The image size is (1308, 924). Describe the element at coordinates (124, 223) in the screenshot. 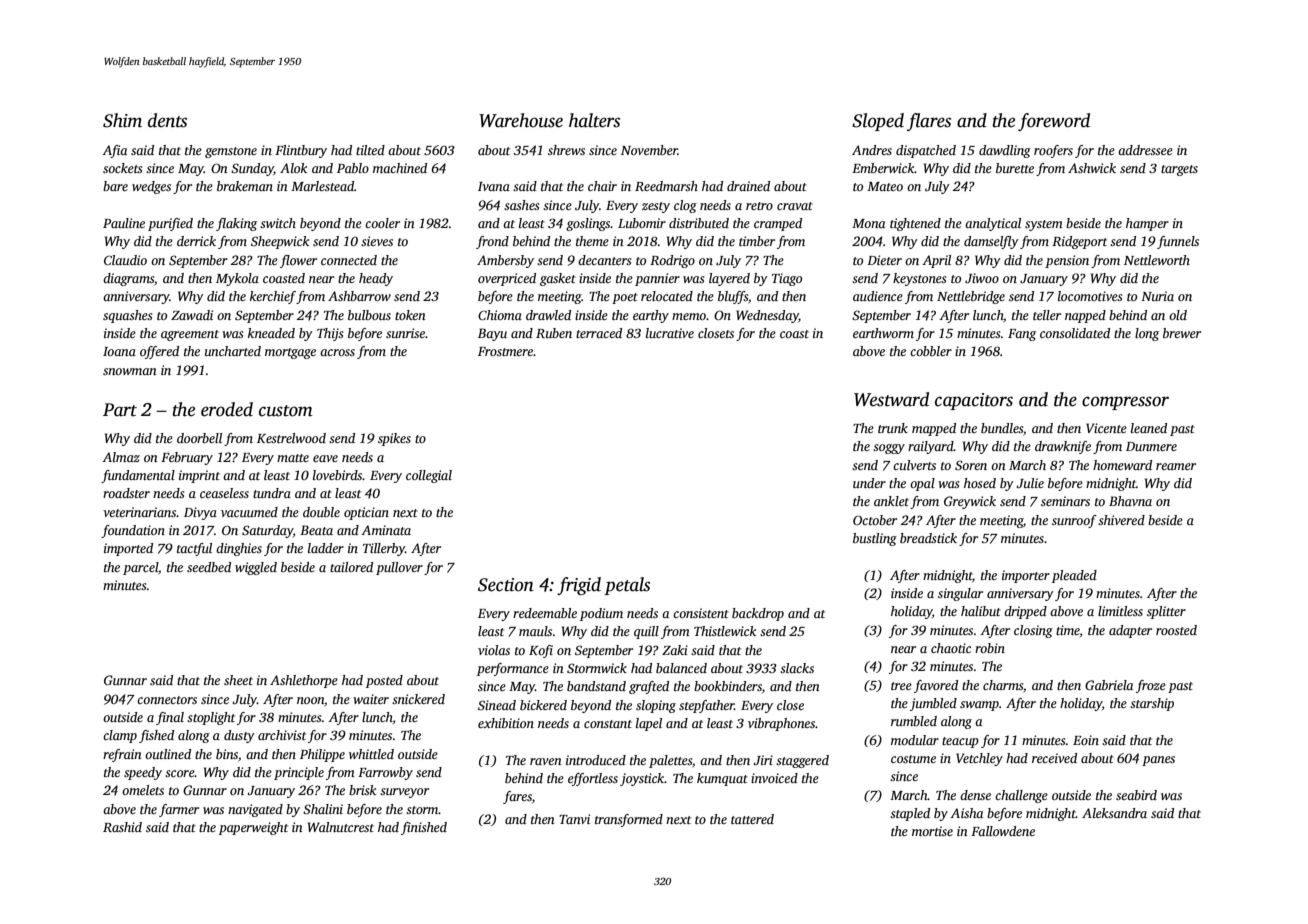

I see `Pauline` at that location.
